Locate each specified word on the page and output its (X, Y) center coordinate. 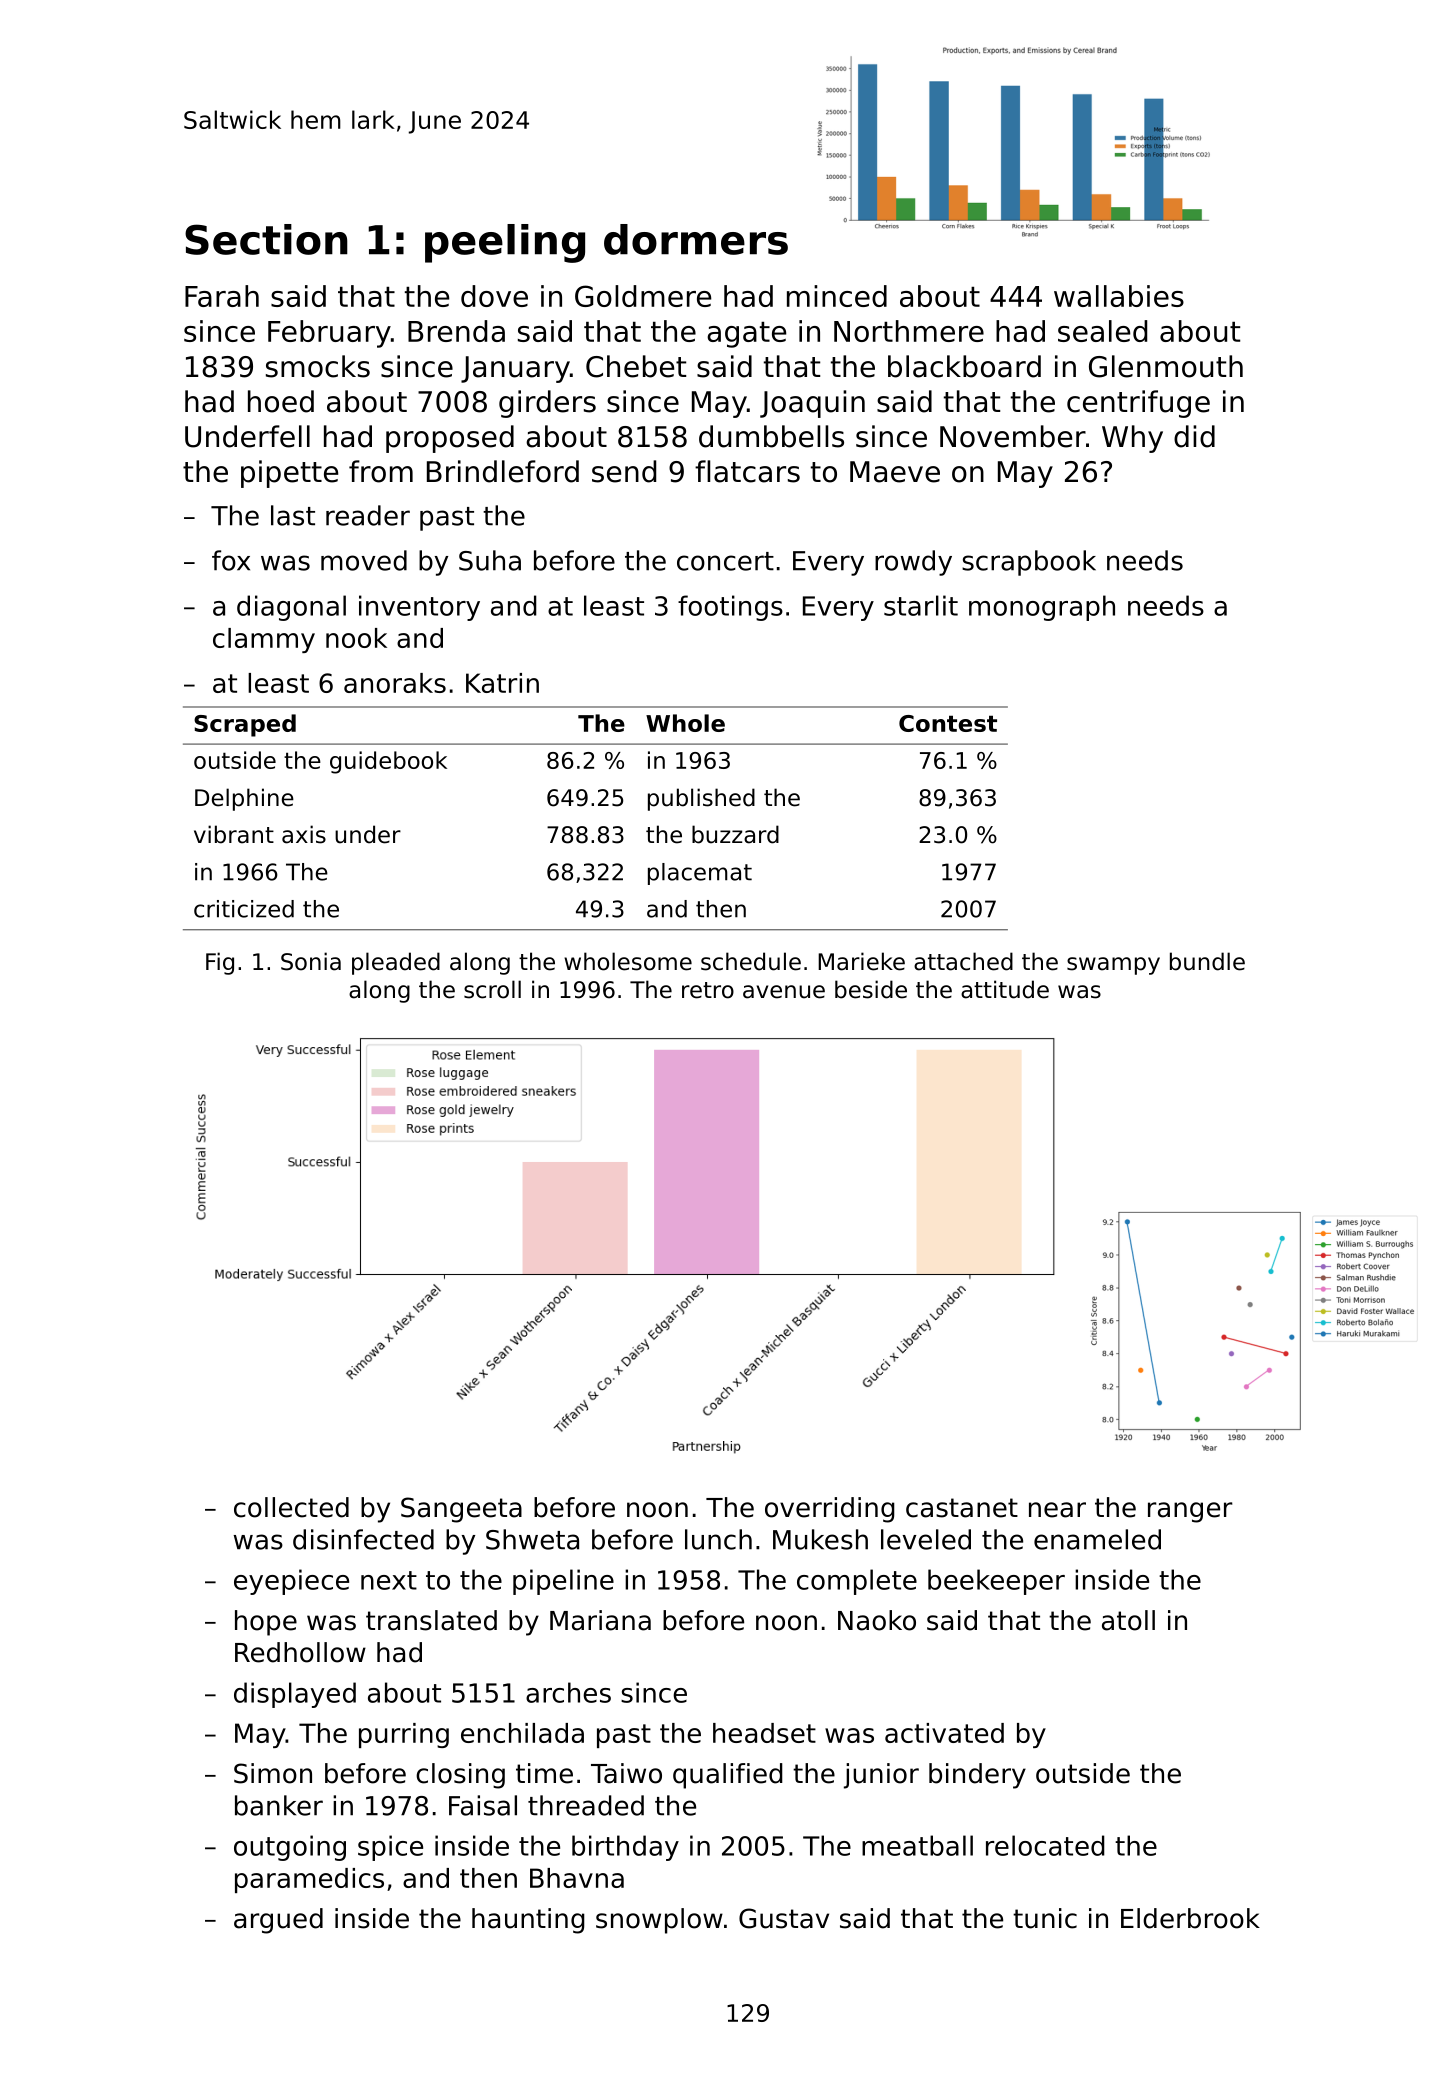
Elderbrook (1190, 1918)
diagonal (291, 608)
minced (837, 296)
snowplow (659, 1921)
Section (266, 239)
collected (291, 1507)
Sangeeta (461, 1510)
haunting (528, 1921)
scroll (492, 989)
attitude (1005, 989)
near (1057, 1510)
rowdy (913, 563)
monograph (1042, 608)
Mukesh (820, 1539)
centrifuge (1138, 404)
